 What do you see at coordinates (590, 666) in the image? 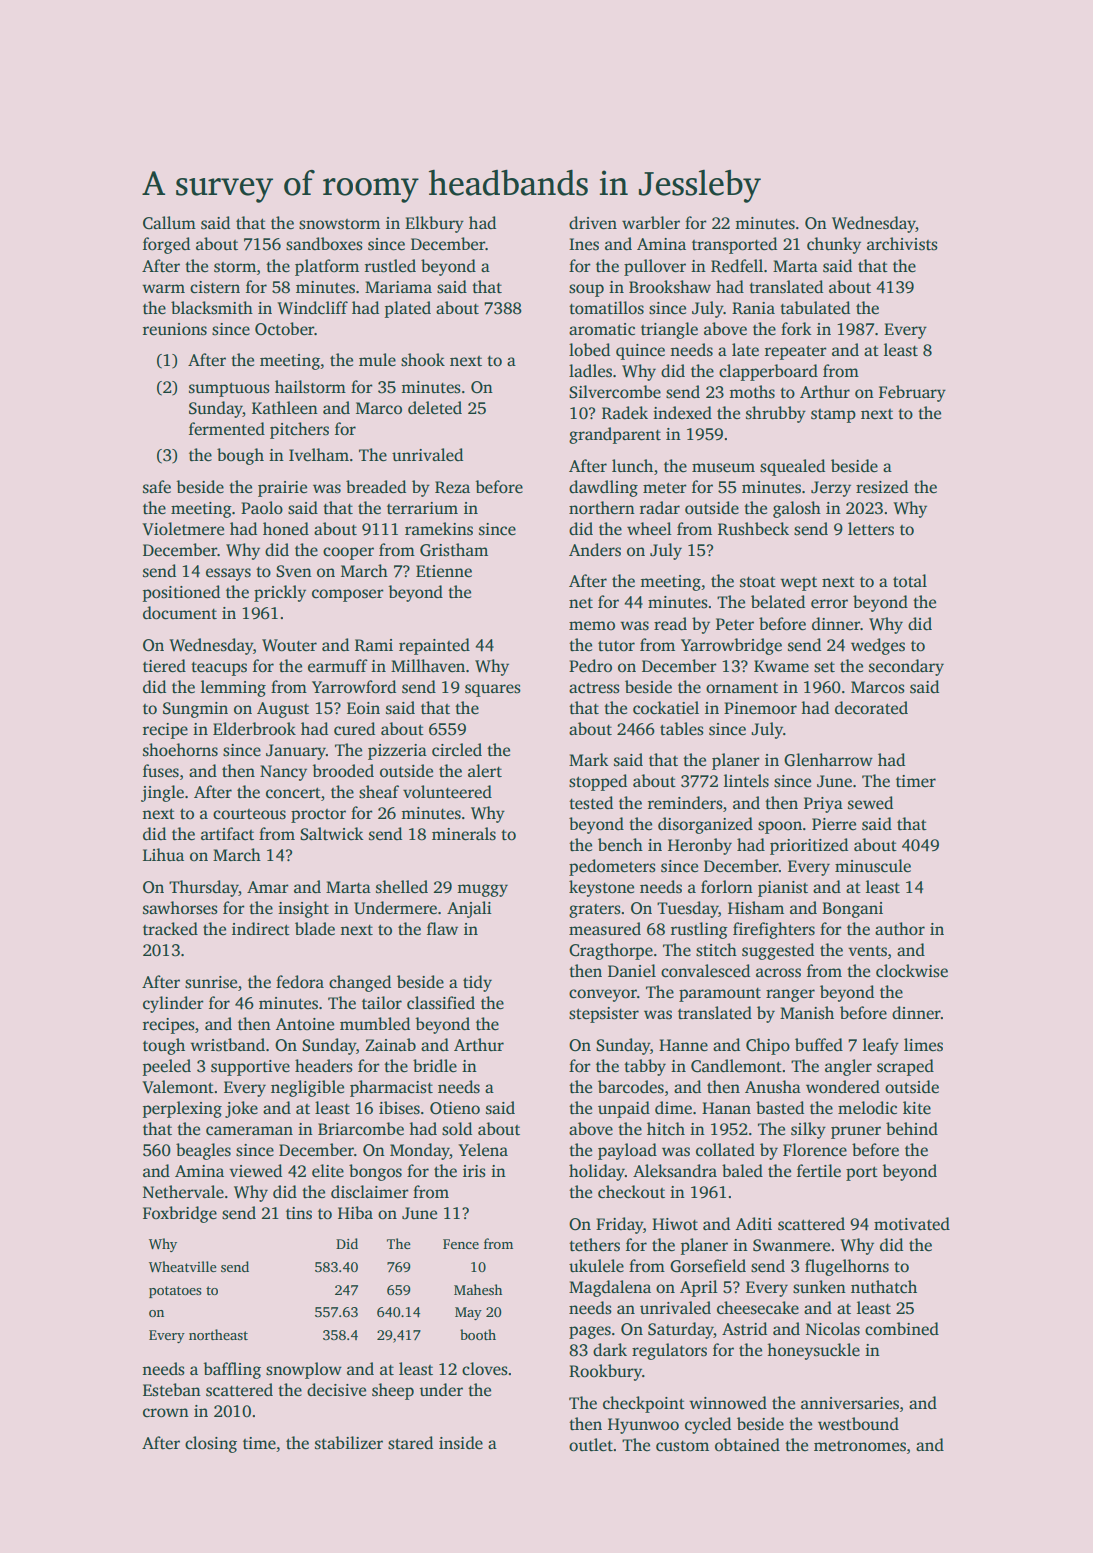
I see `Pedro` at bounding box center [590, 666].
